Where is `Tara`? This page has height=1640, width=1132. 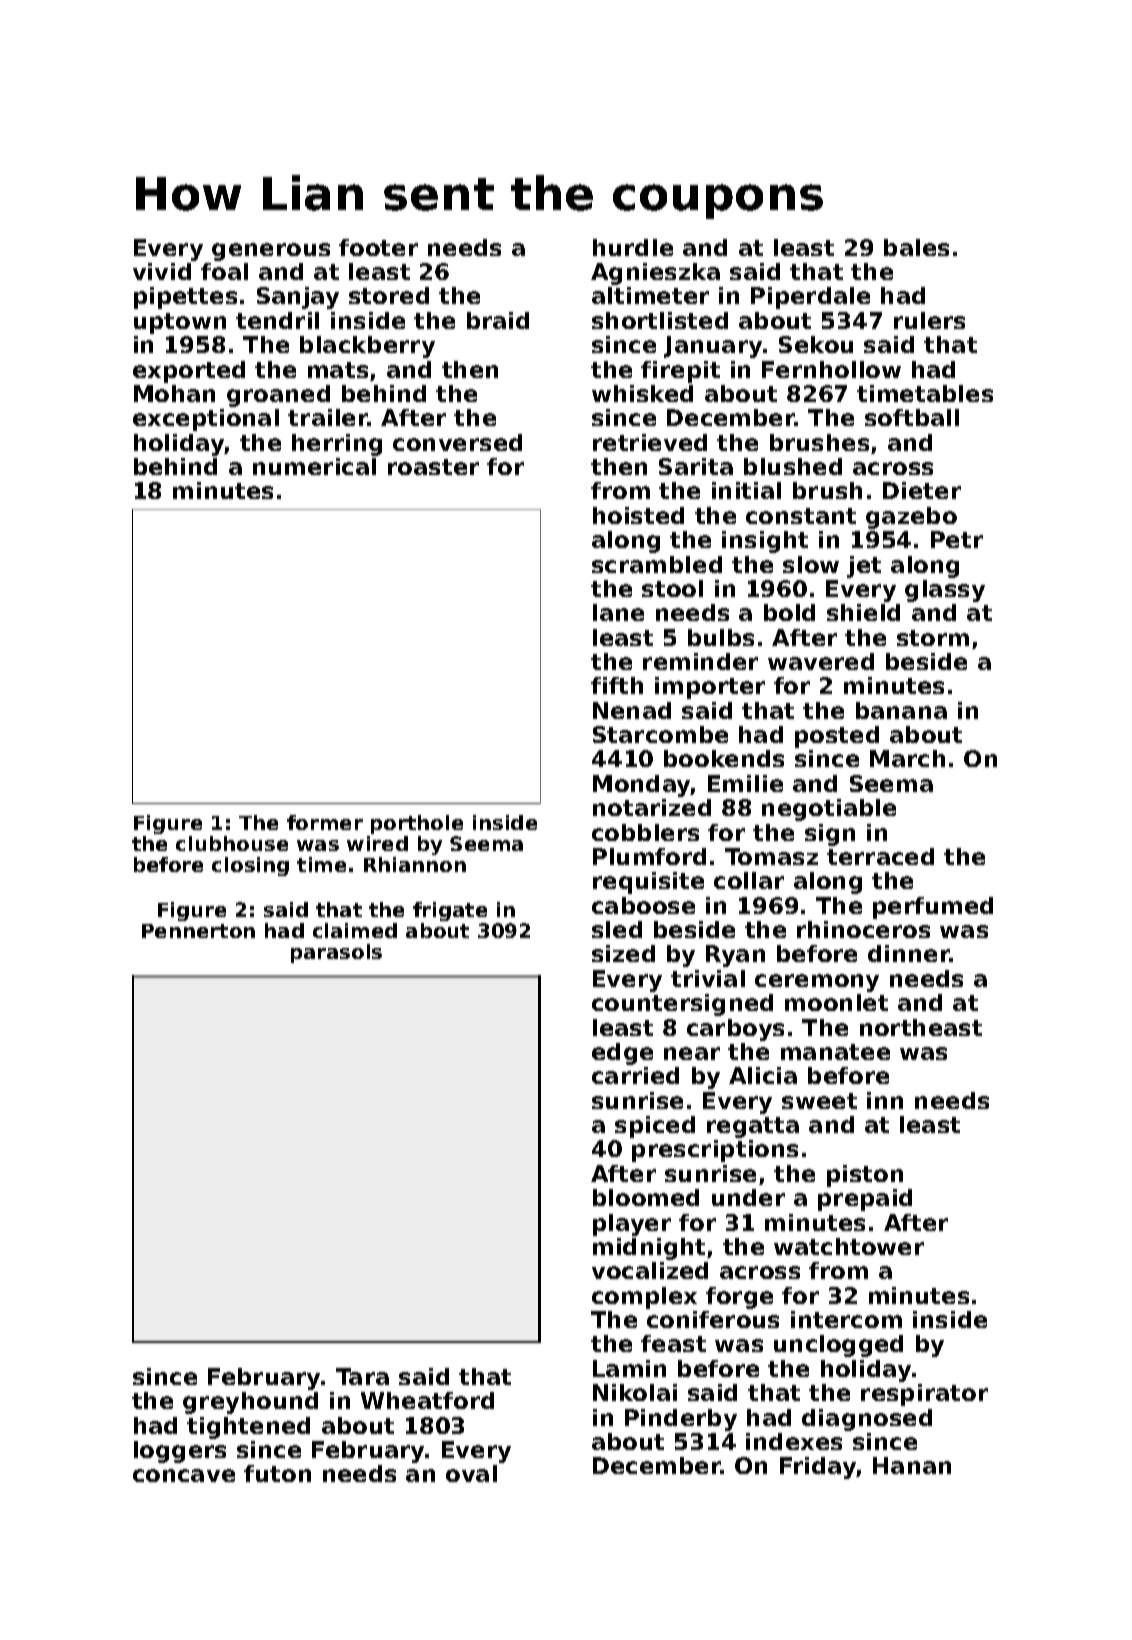 Tara is located at coordinates (362, 1376).
